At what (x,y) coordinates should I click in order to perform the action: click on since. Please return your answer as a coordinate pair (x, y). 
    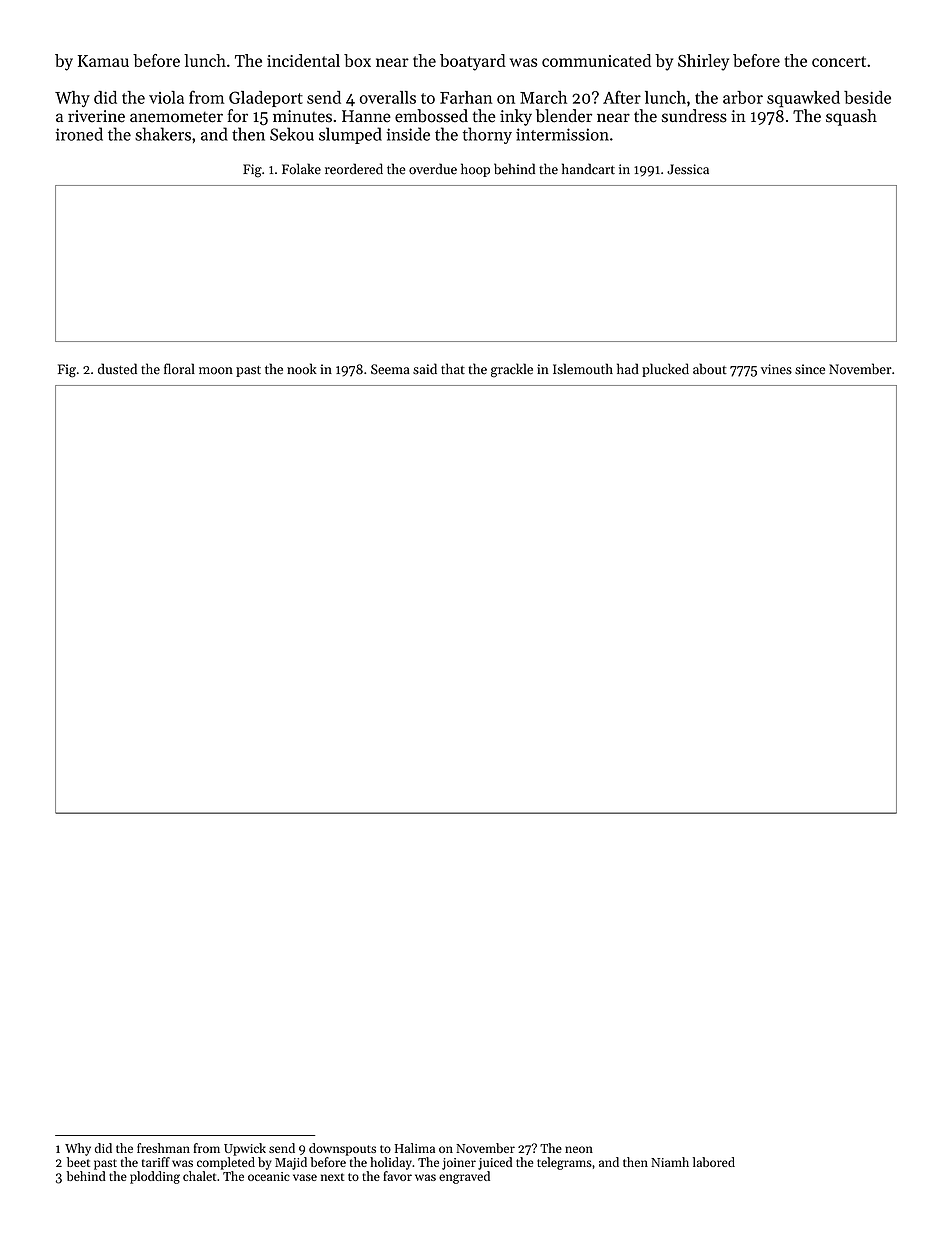
    Looking at the image, I should click on (810, 369).
